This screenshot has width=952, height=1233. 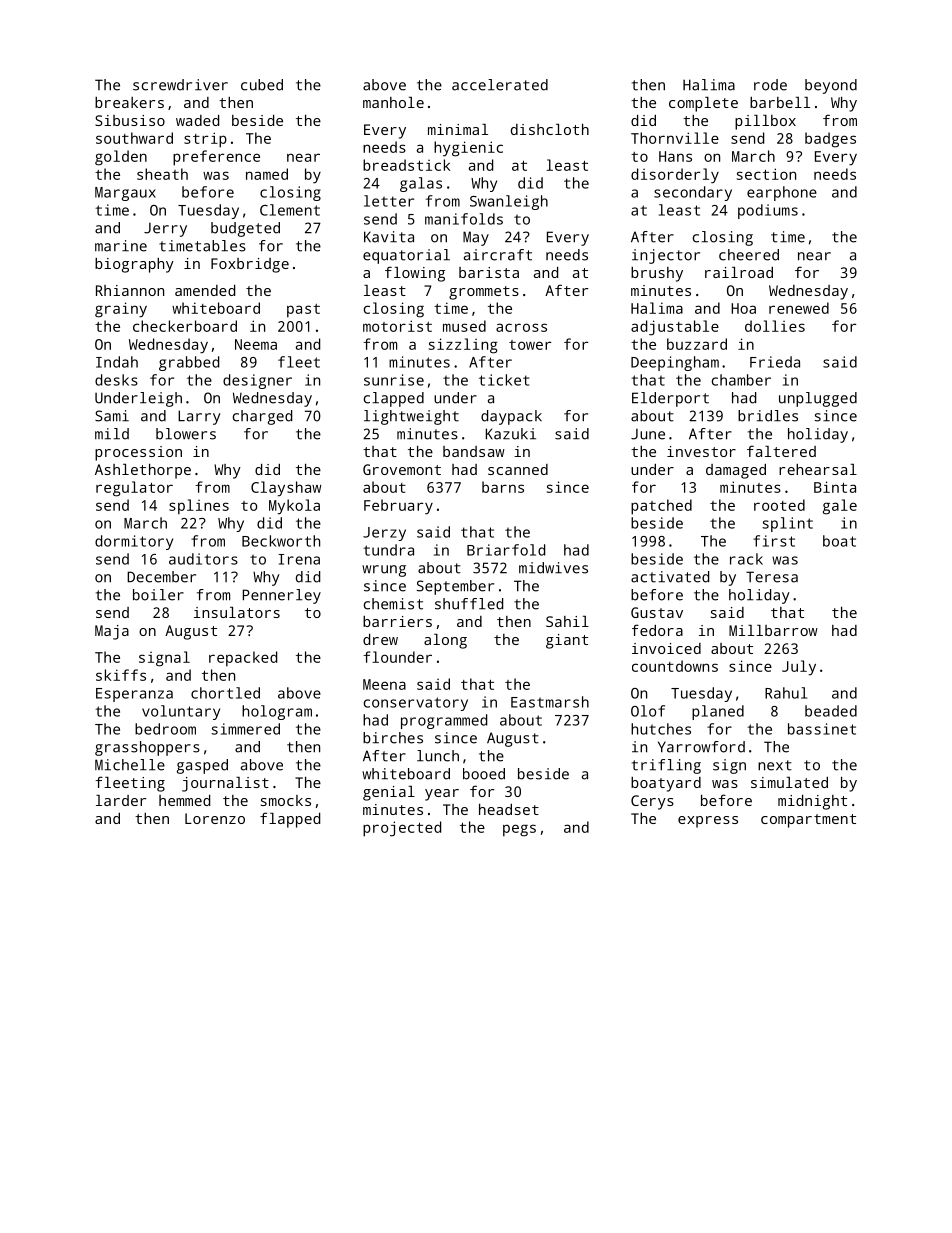 I want to click on accelerated, so click(x=500, y=85).
